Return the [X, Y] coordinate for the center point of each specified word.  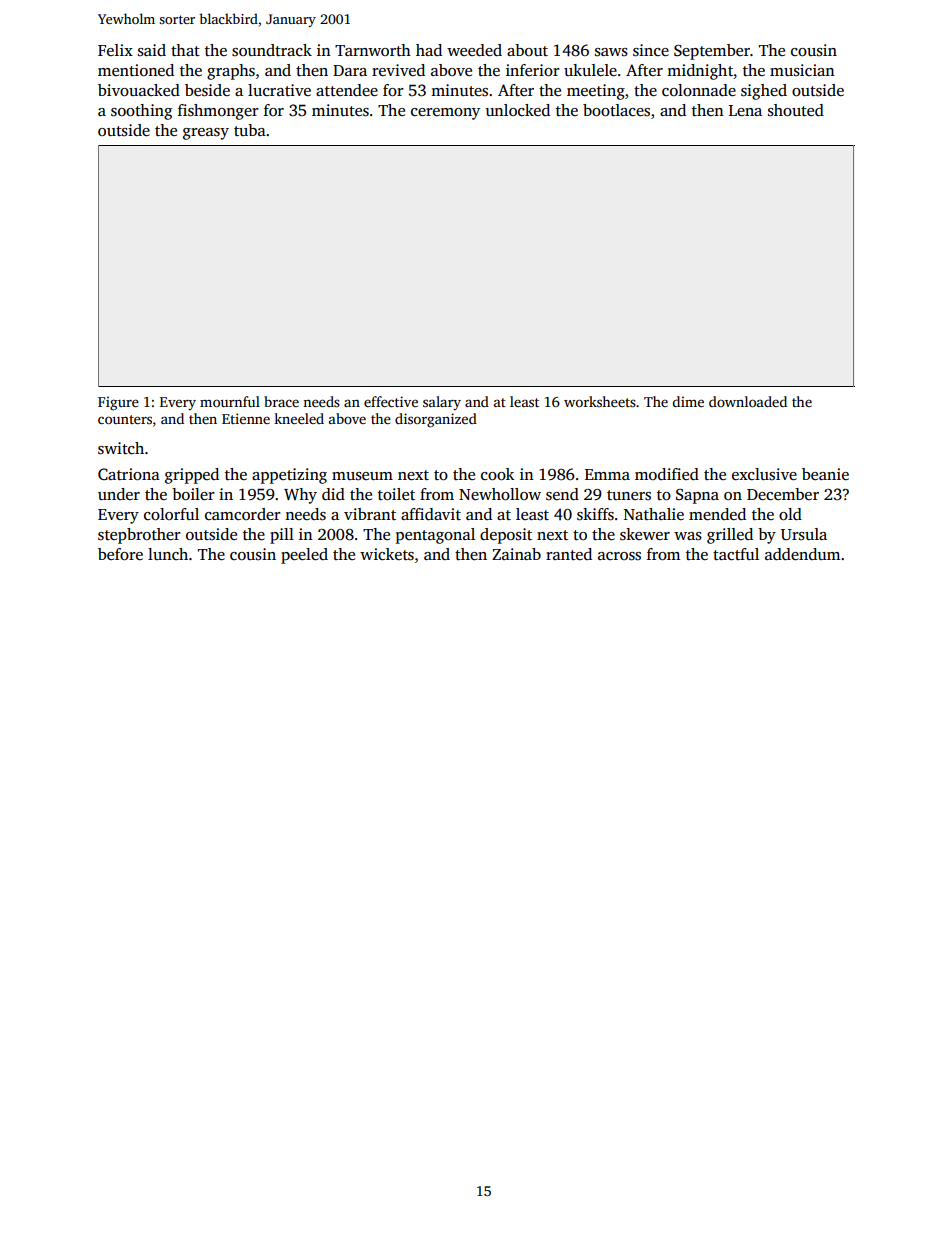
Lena [745, 110]
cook [497, 474]
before [120, 554]
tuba [250, 130]
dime [688, 401]
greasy [206, 134]
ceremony [445, 114]
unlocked [518, 110]
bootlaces [616, 110]
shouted [796, 110]
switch [121, 448]
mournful [230, 401]
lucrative [279, 90]
